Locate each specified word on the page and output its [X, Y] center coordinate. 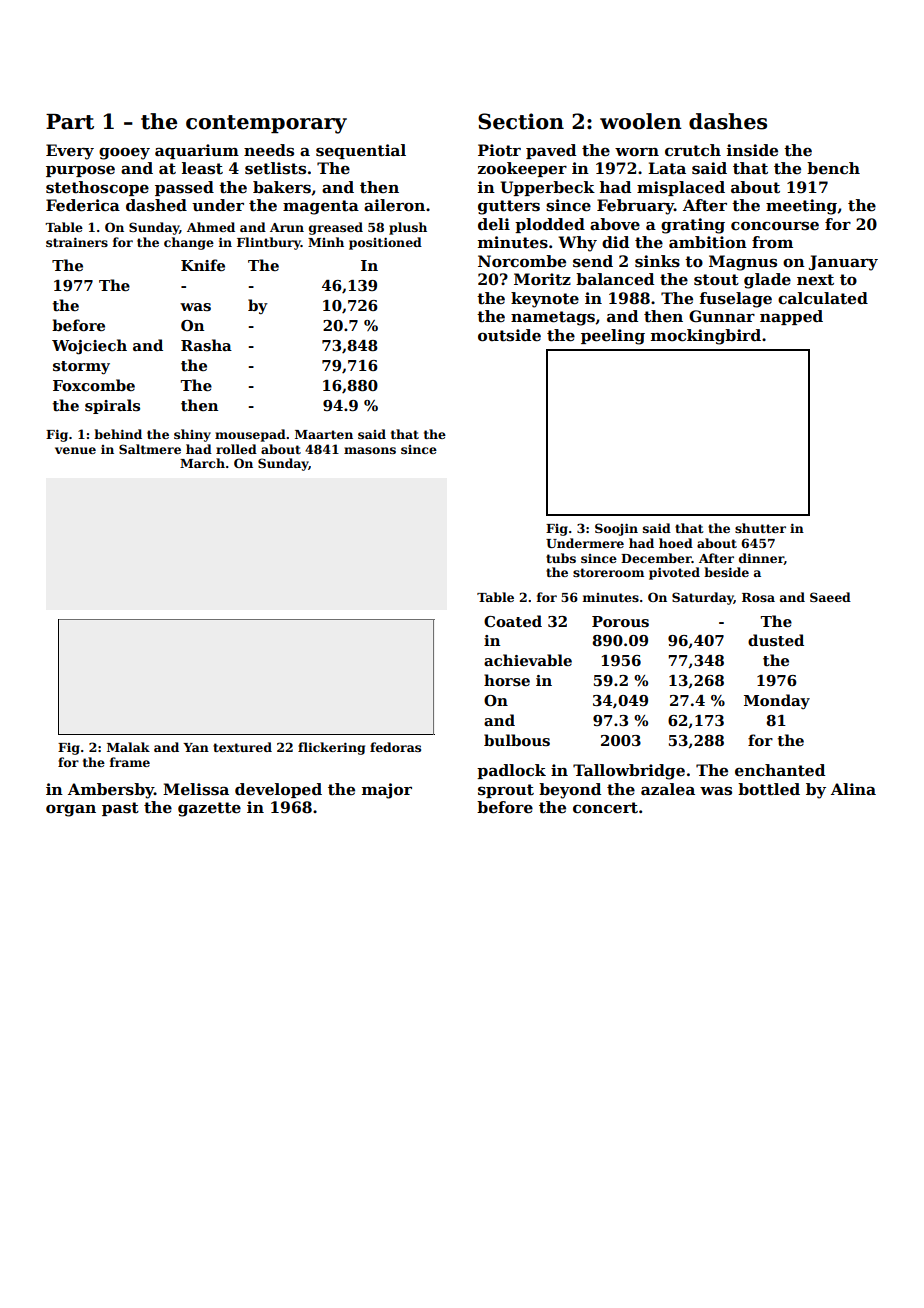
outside [509, 335]
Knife [203, 265]
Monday [777, 701]
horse [507, 680]
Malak [128, 747]
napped [791, 317]
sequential [361, 151]
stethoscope [97, 188]
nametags [553, 318]
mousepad [250, 435]
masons [370, 450]
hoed [676, 543]
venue [75, 450]
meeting [801, 207]
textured [242, 747]
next [815, 280]
